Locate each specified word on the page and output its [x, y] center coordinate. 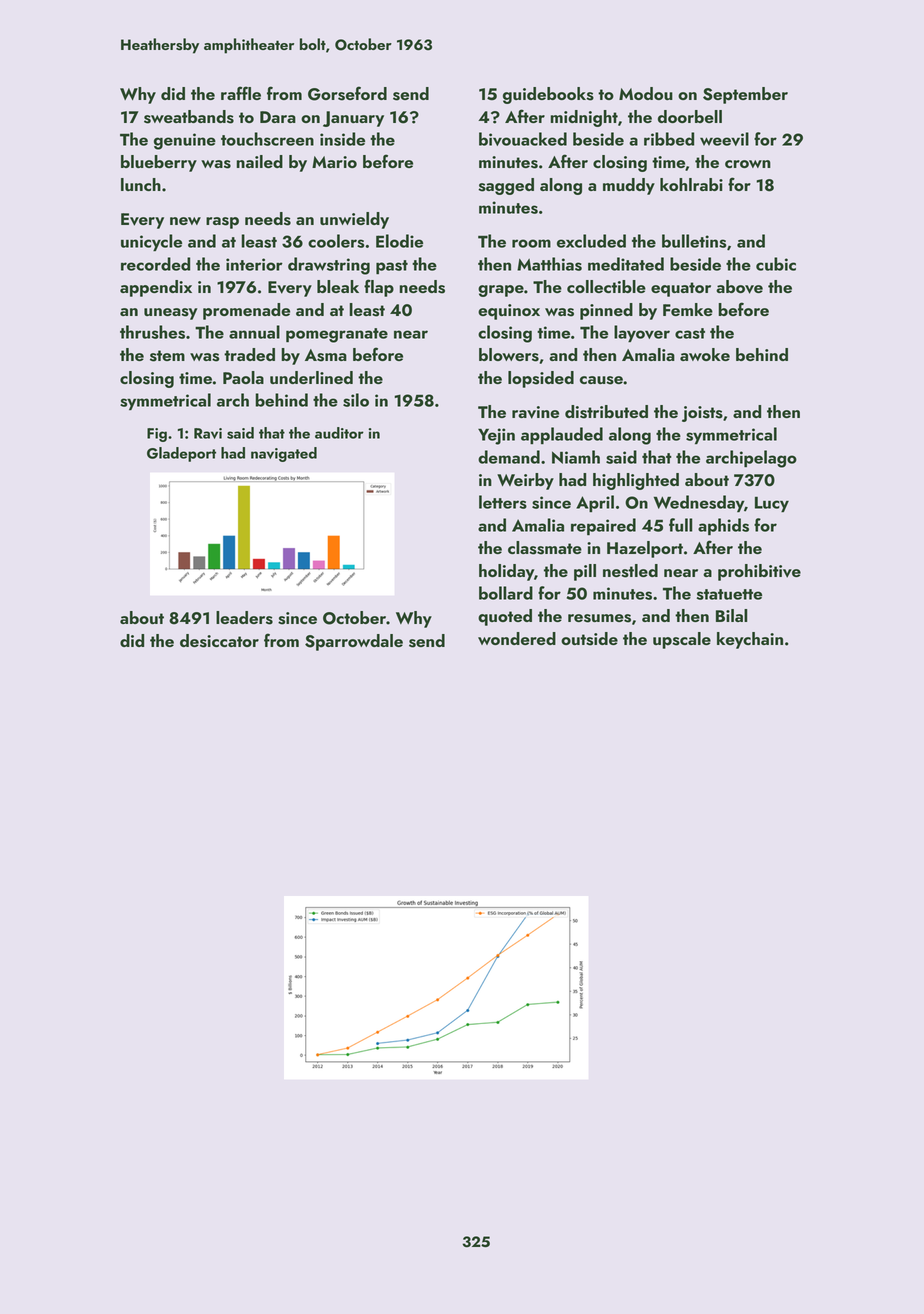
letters [503, 502]
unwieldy [354, 220]
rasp [222, 223]
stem [167, 356]
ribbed [669, 139]
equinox [509, 312]
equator [681, 289]
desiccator [219, 641]
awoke [705, 354]
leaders [244, 618]
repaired [603, 526]
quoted [505, 617]
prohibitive [759, 572]
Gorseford [347, 93]
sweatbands [189, 117]
